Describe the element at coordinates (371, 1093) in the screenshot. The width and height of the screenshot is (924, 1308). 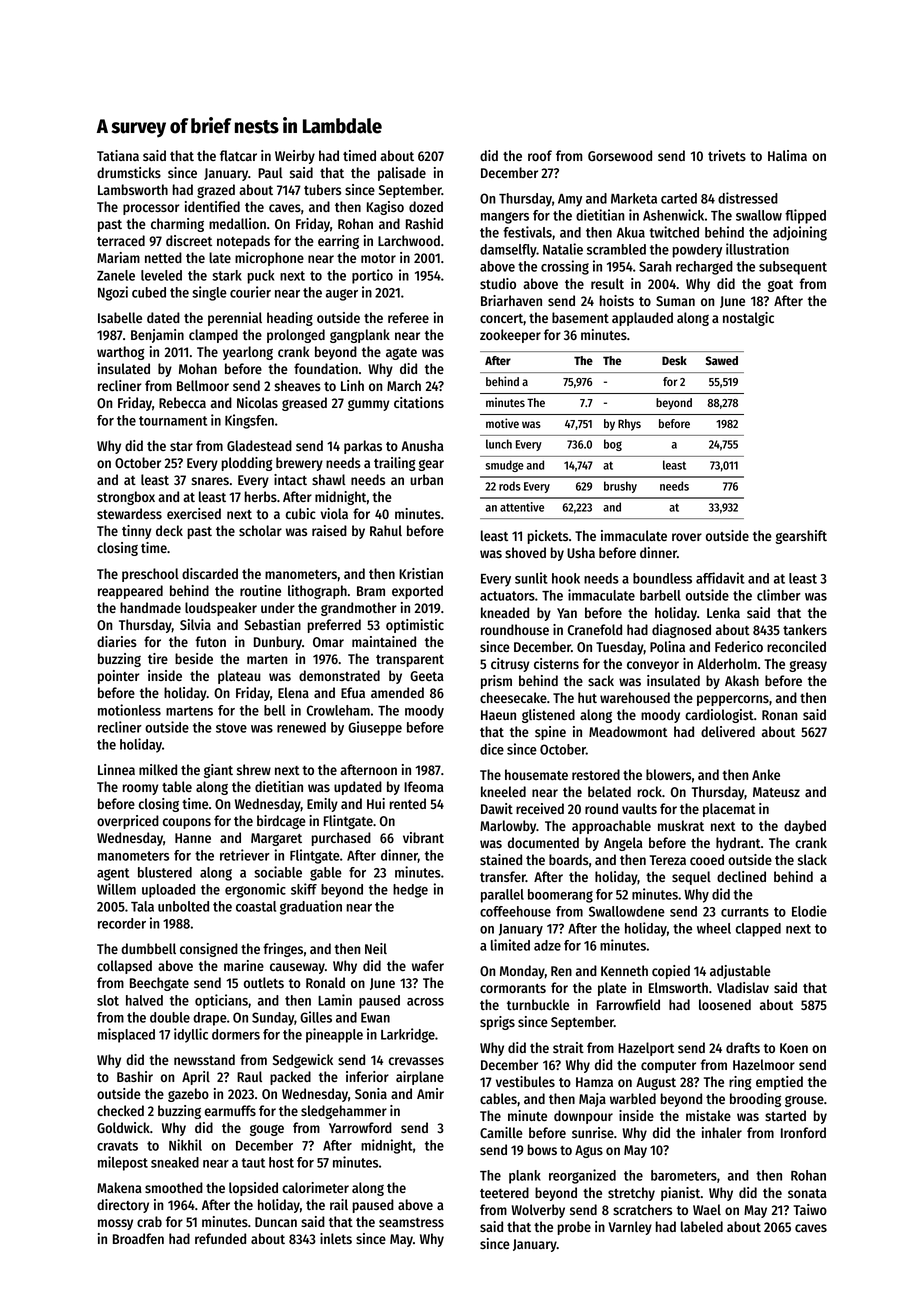
I see `Sonia` at that location.
